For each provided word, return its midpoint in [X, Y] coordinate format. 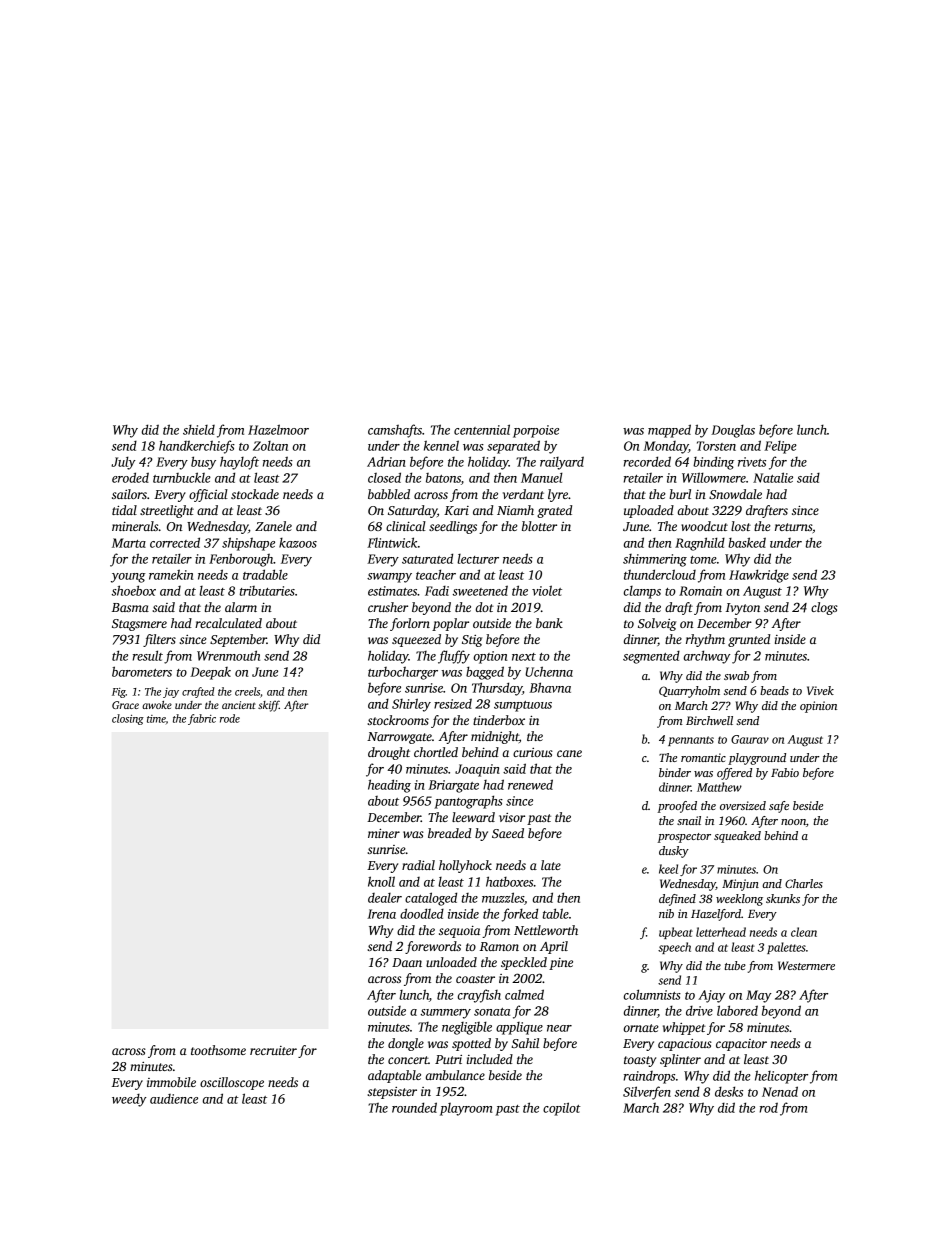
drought [389, 753]
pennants [691, 741]
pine [561, 964]
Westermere [806, 965]
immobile [171, 1082]
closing [128, 719]
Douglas [733, 431]
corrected [175, 542]
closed [384, 477]
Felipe [780, 447]
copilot [562, 1109]
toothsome [218, 1050]
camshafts [395, 431]
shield [199, 430]
